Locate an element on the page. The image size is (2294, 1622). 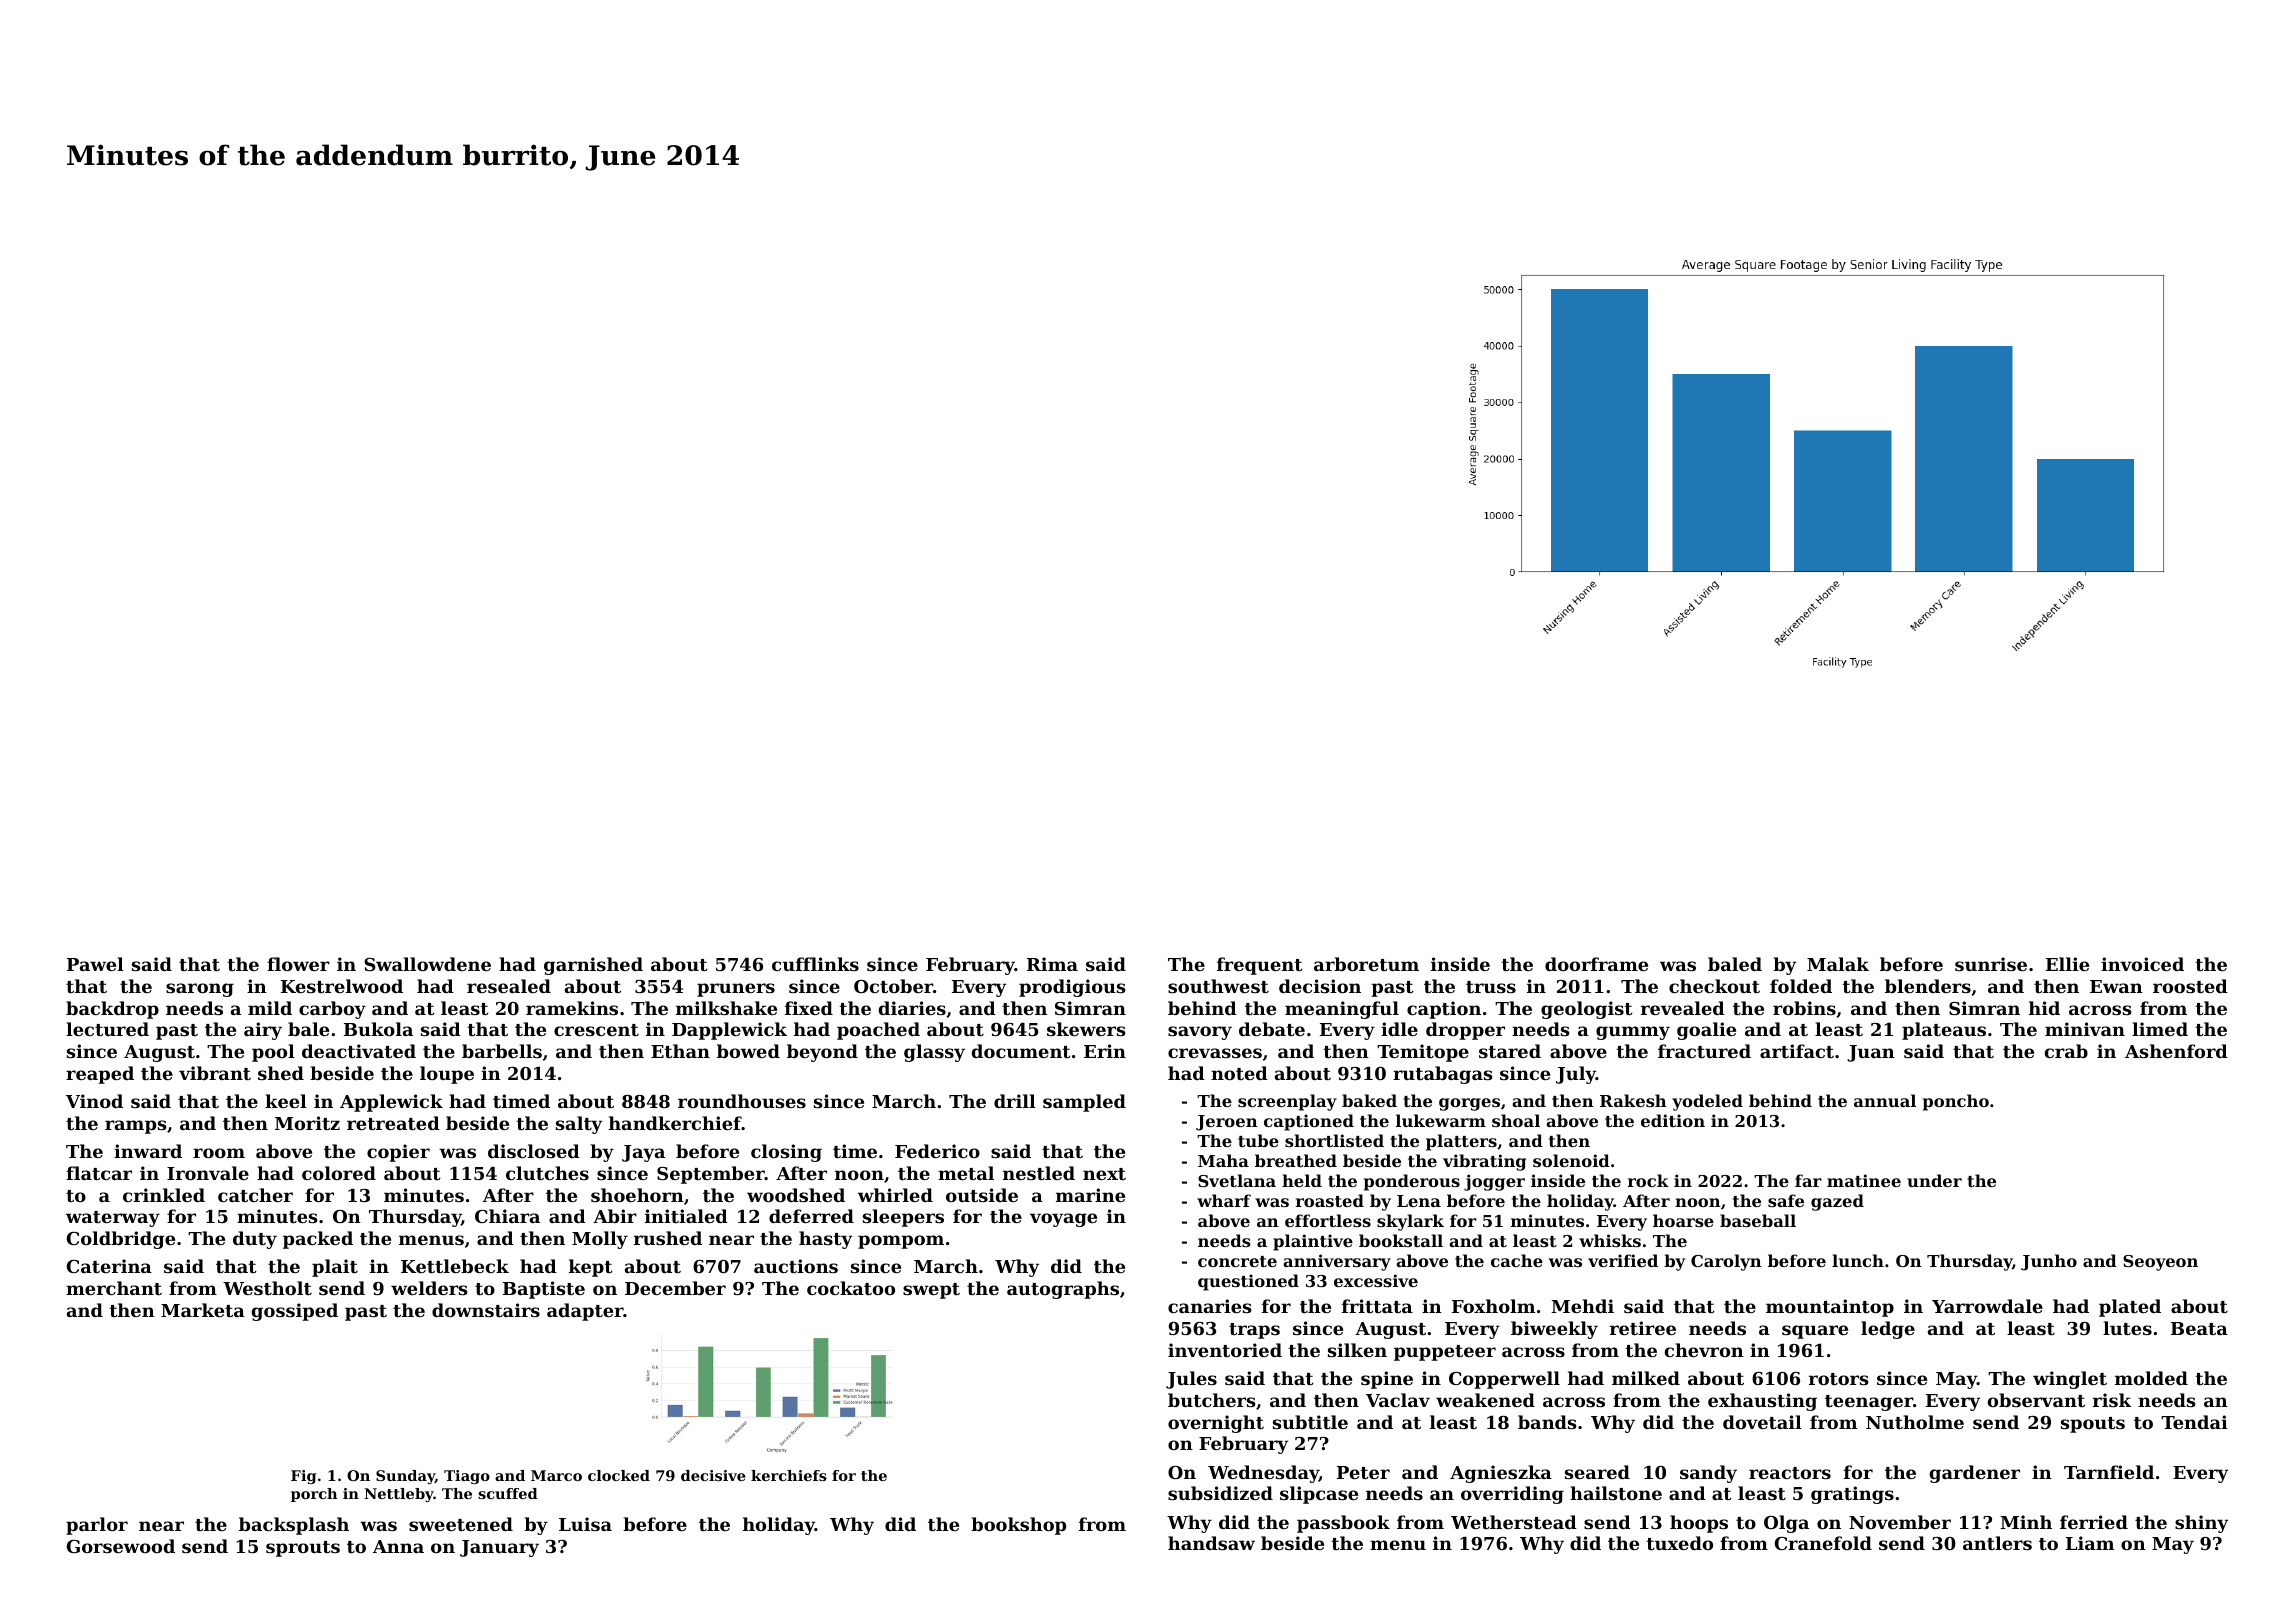
Maha is located at coordinates (1223, 1160).
